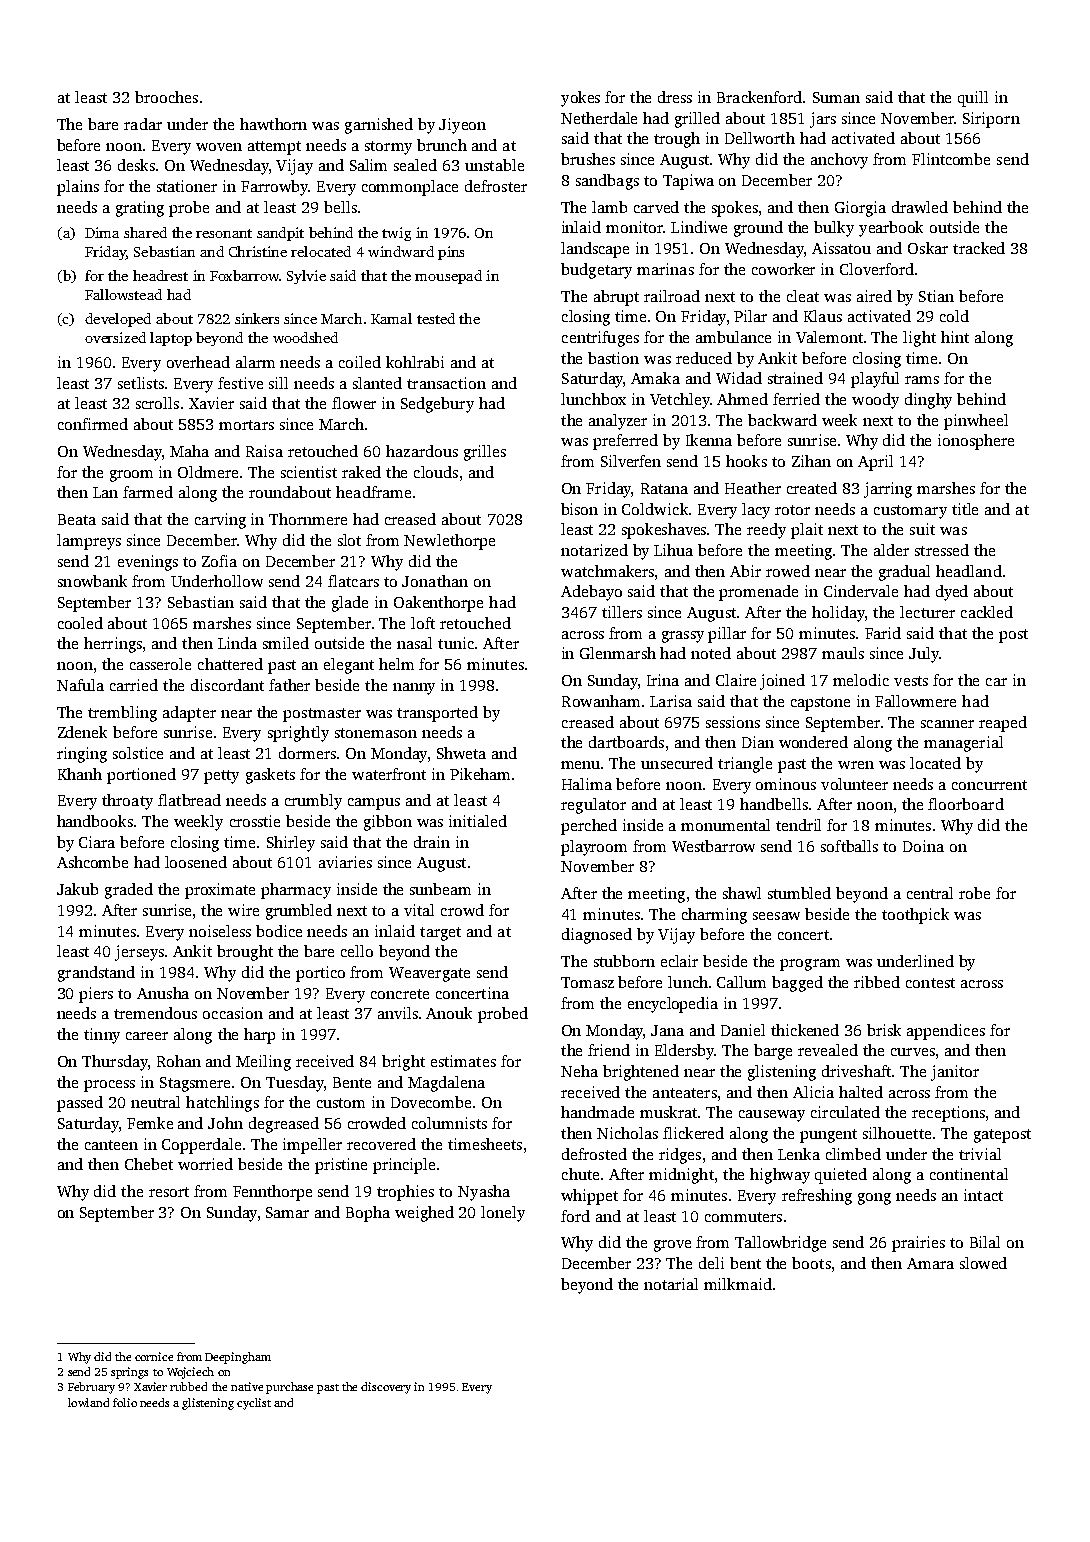 This document has width=1090, height=1542. What do you see at coordinates (92, 581) in the document?
I see `snowbank` at bounding box center [92, 581].
